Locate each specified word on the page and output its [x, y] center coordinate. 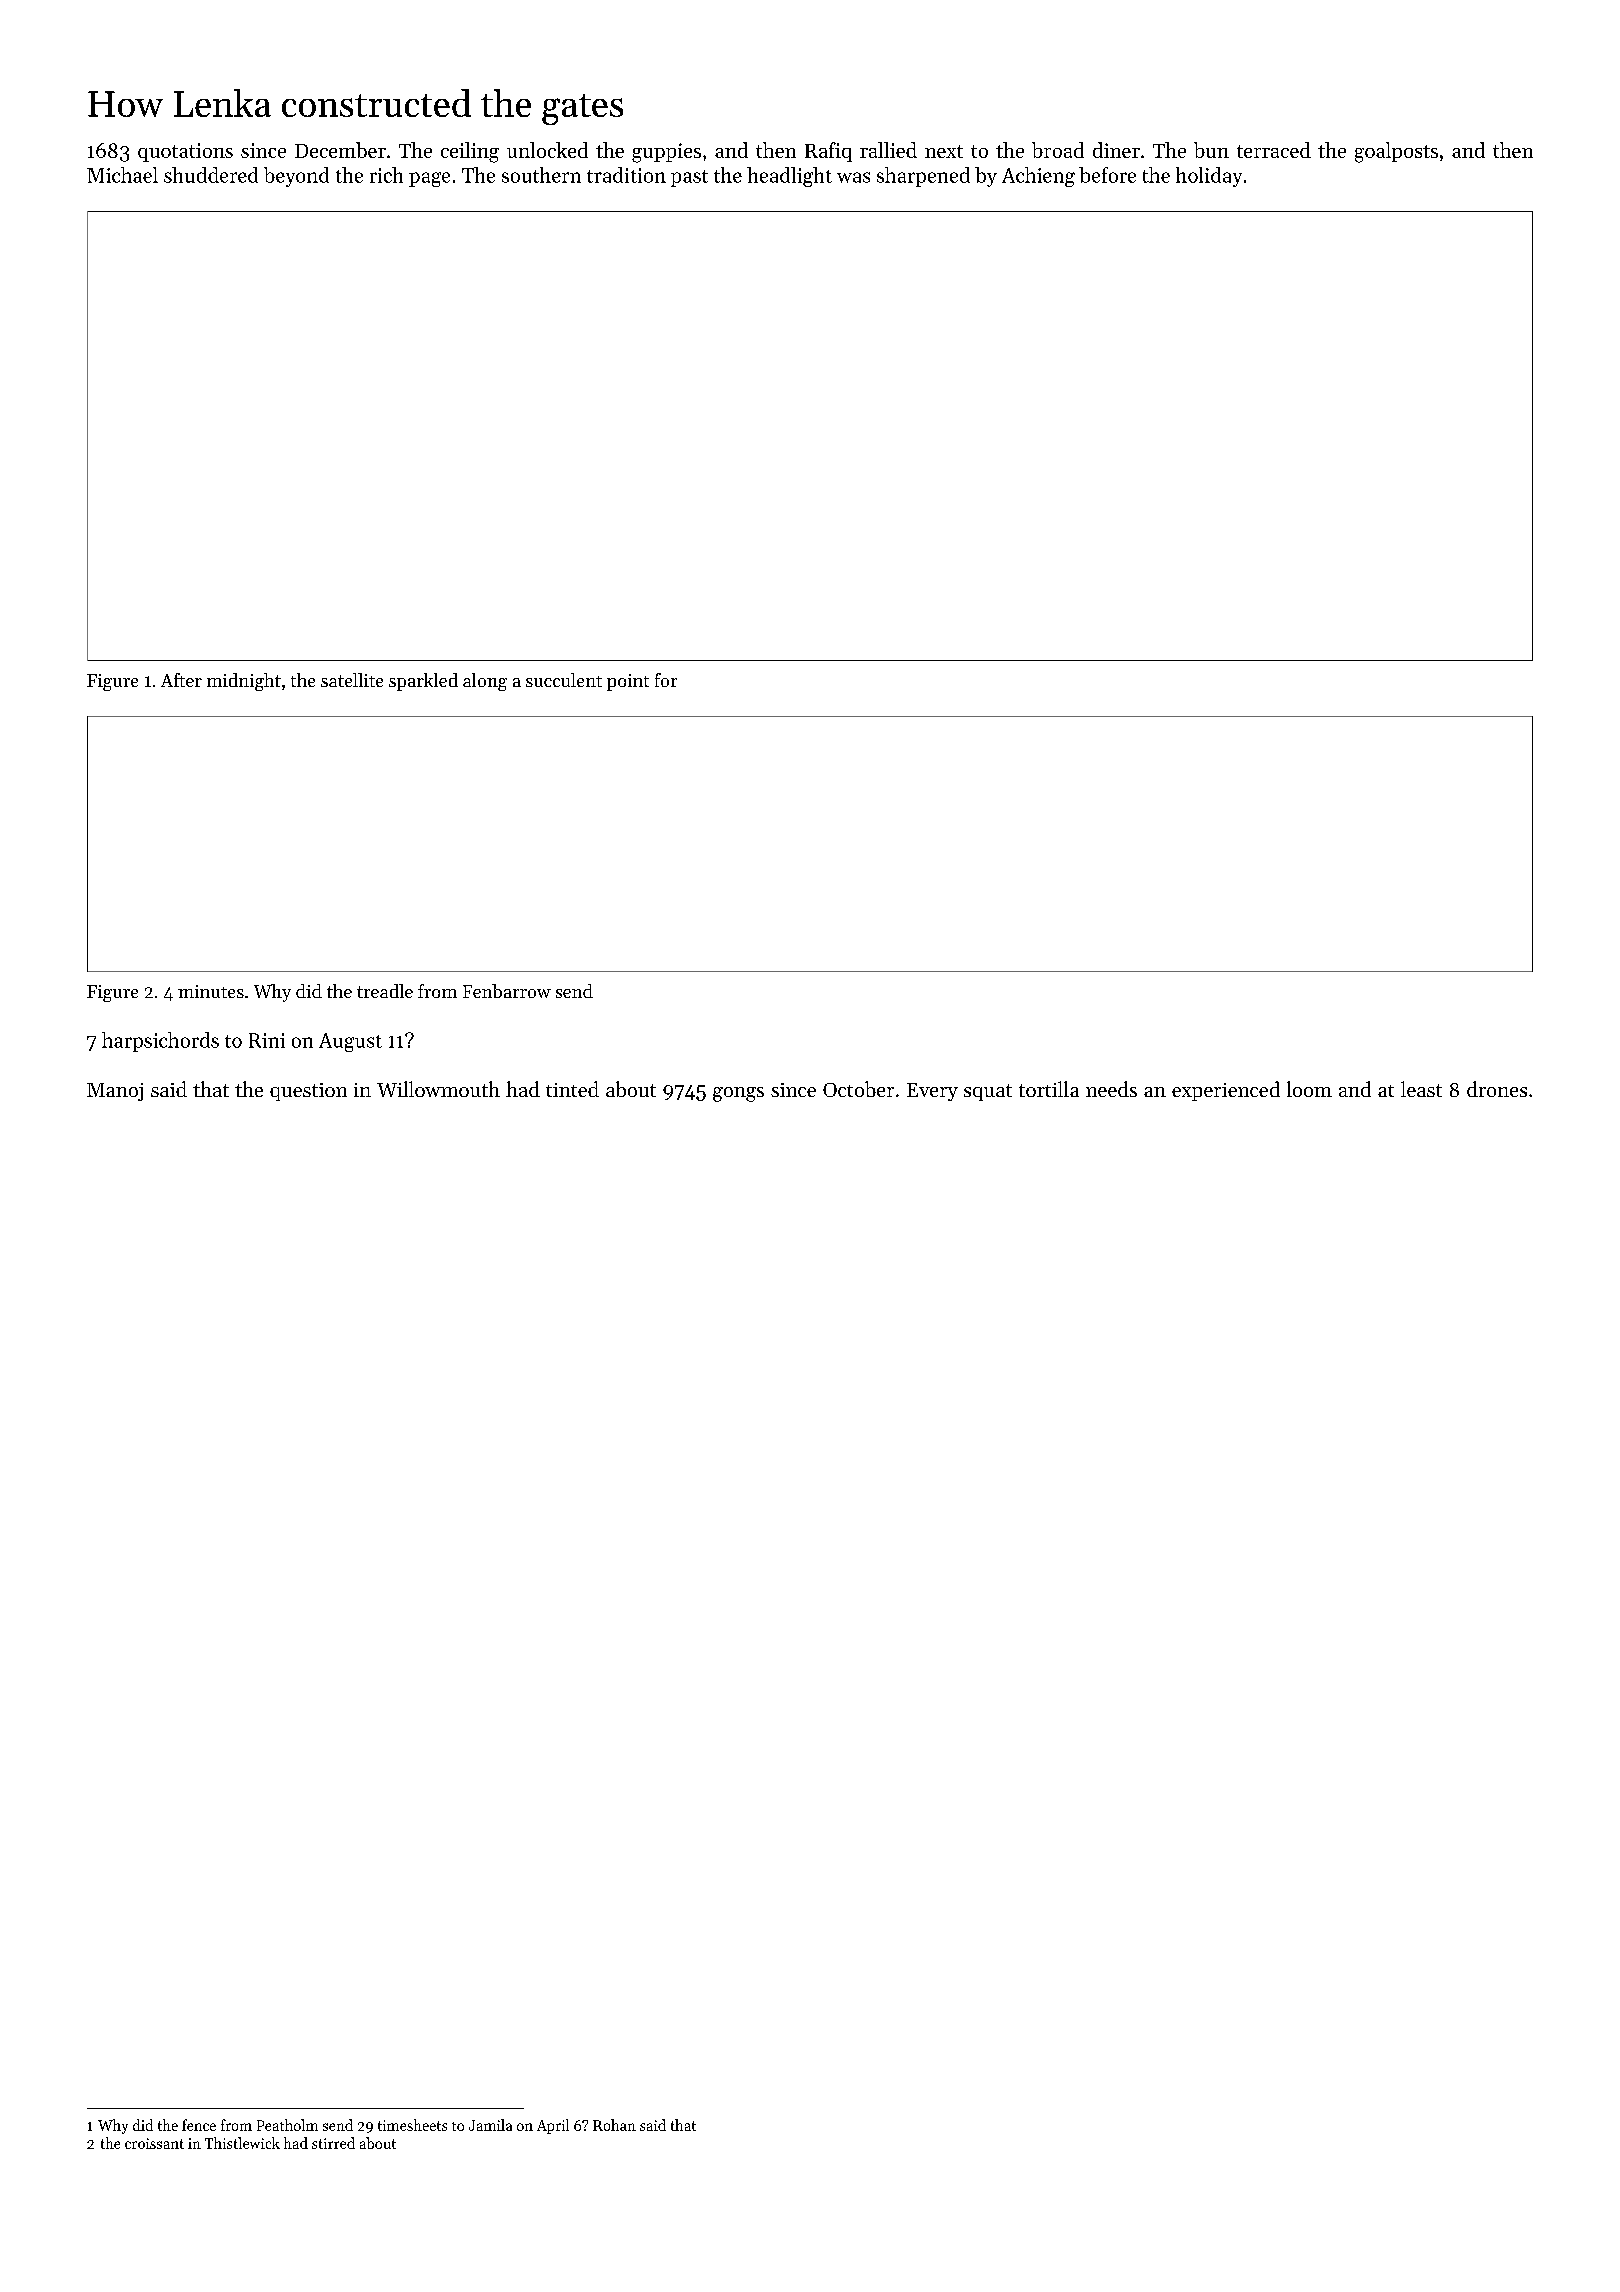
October [858, 1089]
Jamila [490, 2125]
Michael [122, 175]
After [181, 680]
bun [1211, 150]
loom [1309, 1089]
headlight [789, 177]
